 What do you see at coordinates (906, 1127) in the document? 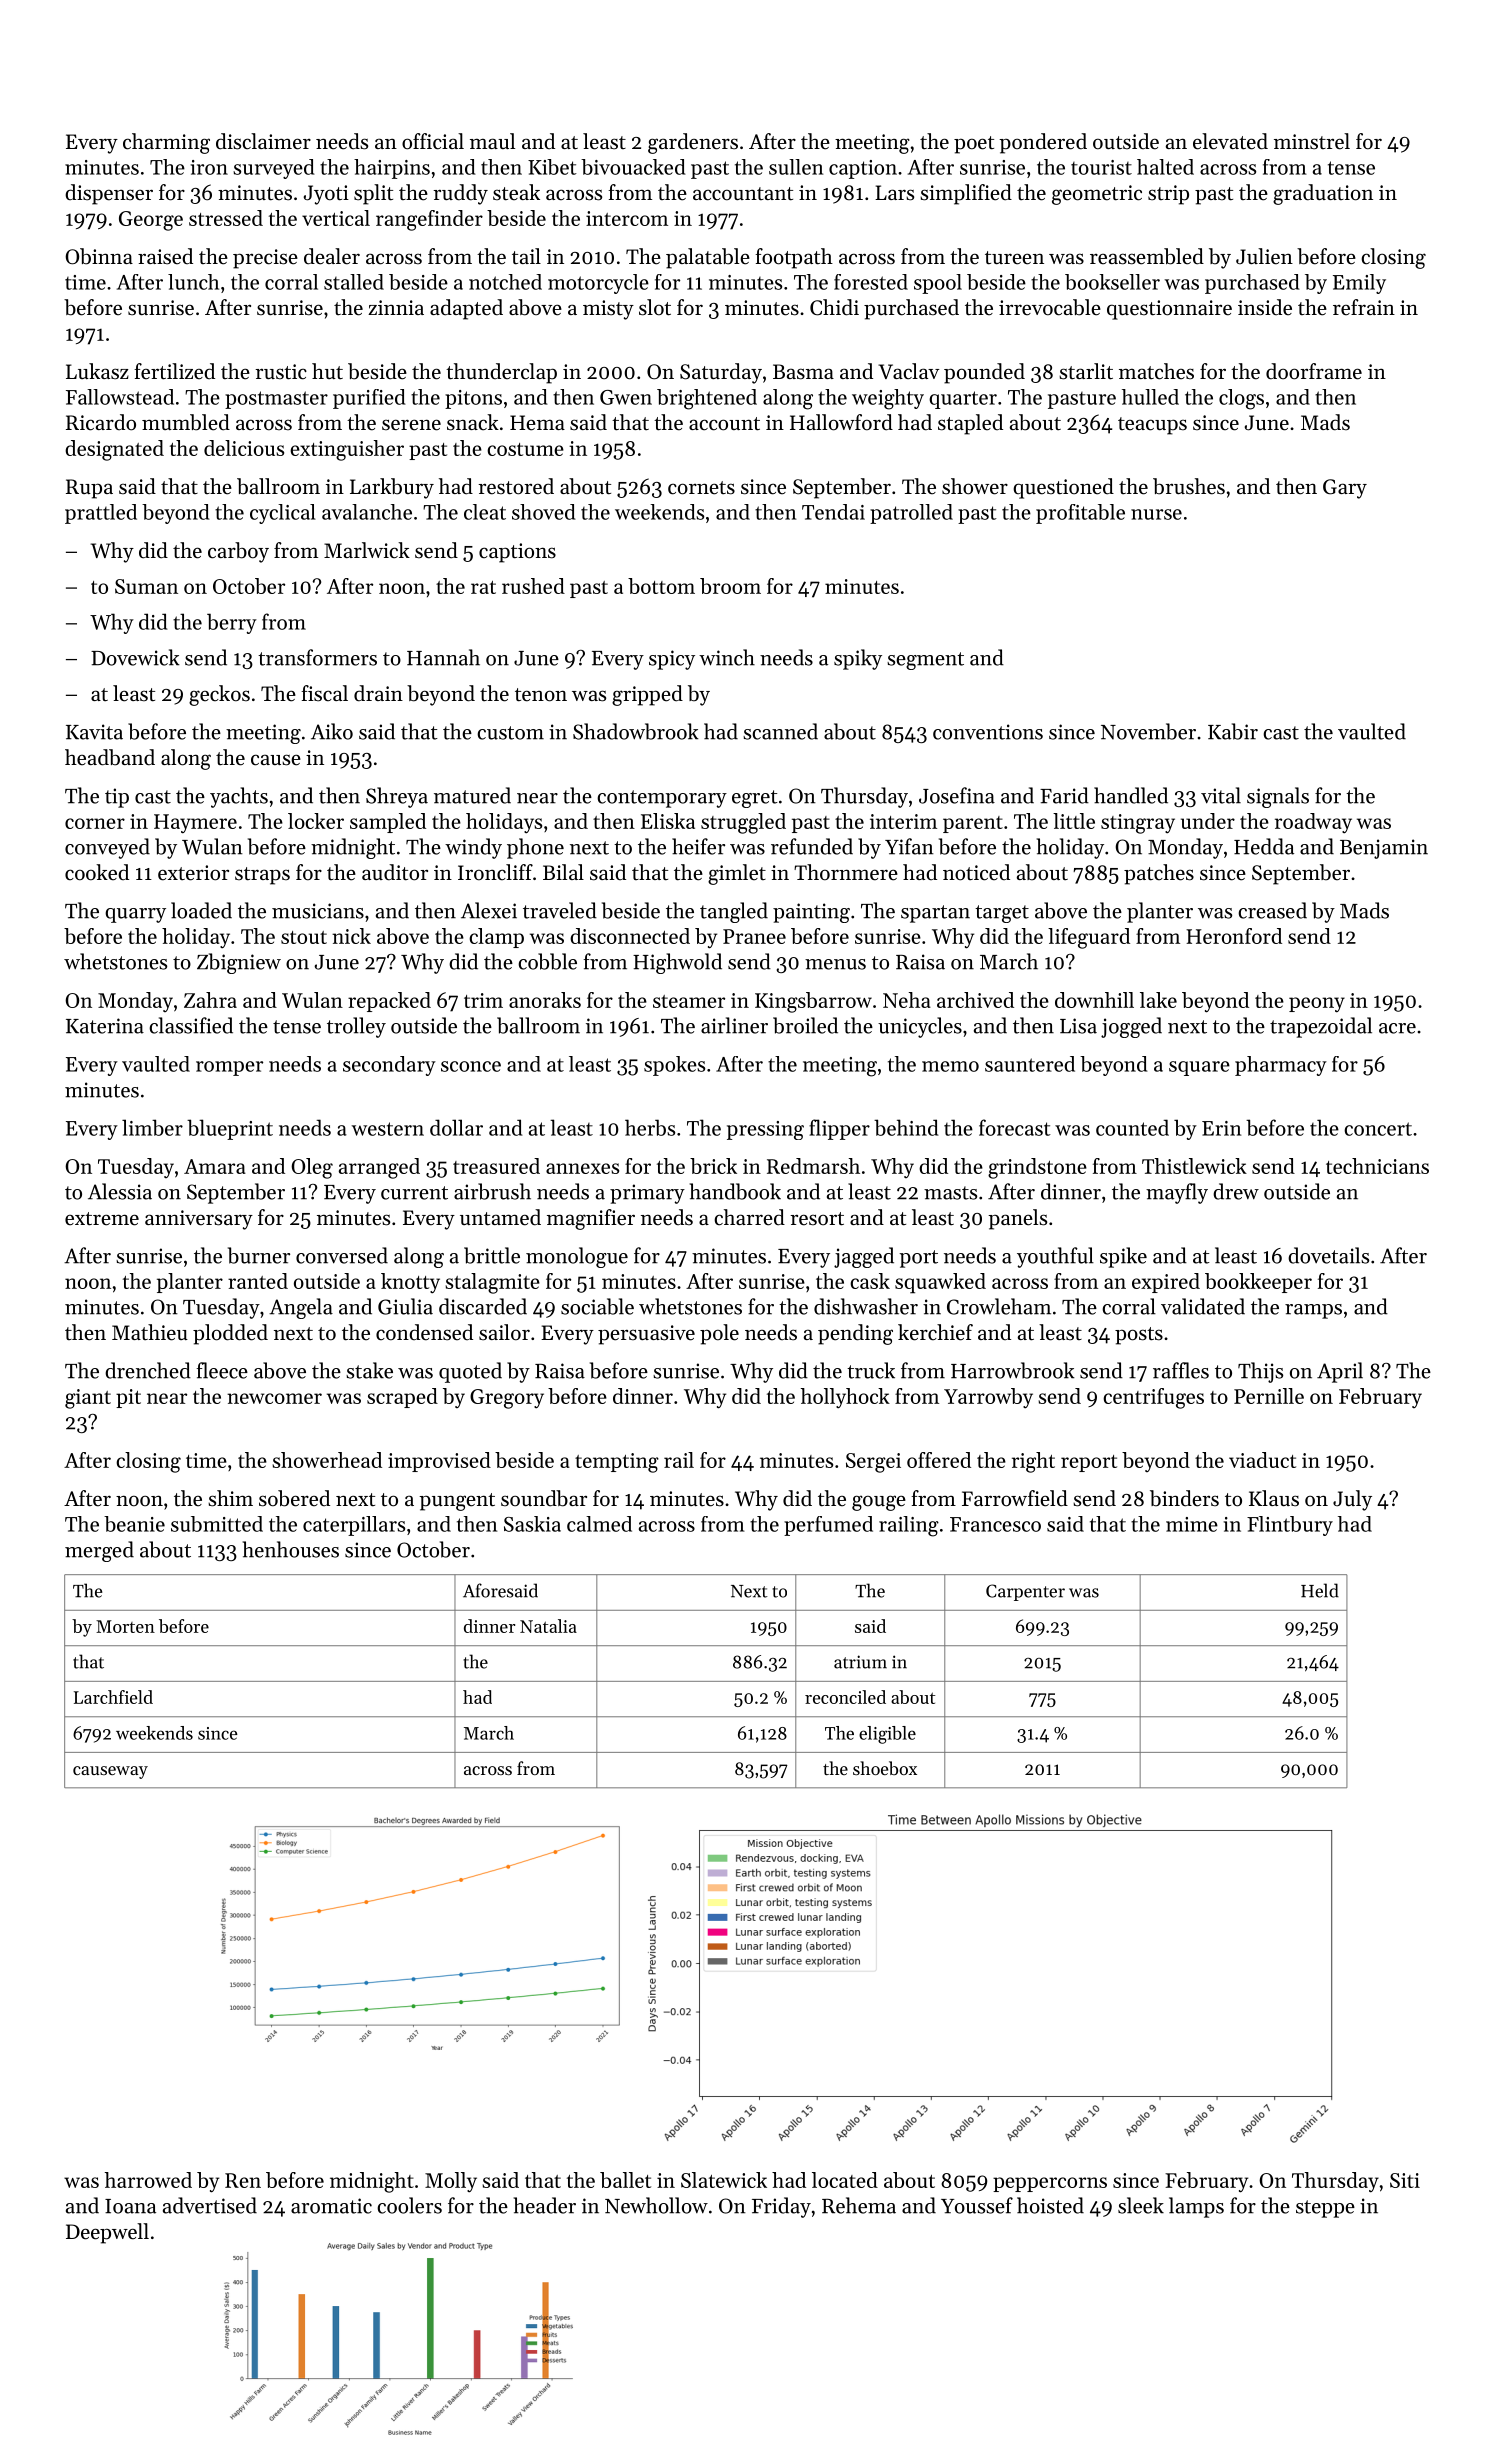
I see `behind` at bounding box center [906, 1127].
